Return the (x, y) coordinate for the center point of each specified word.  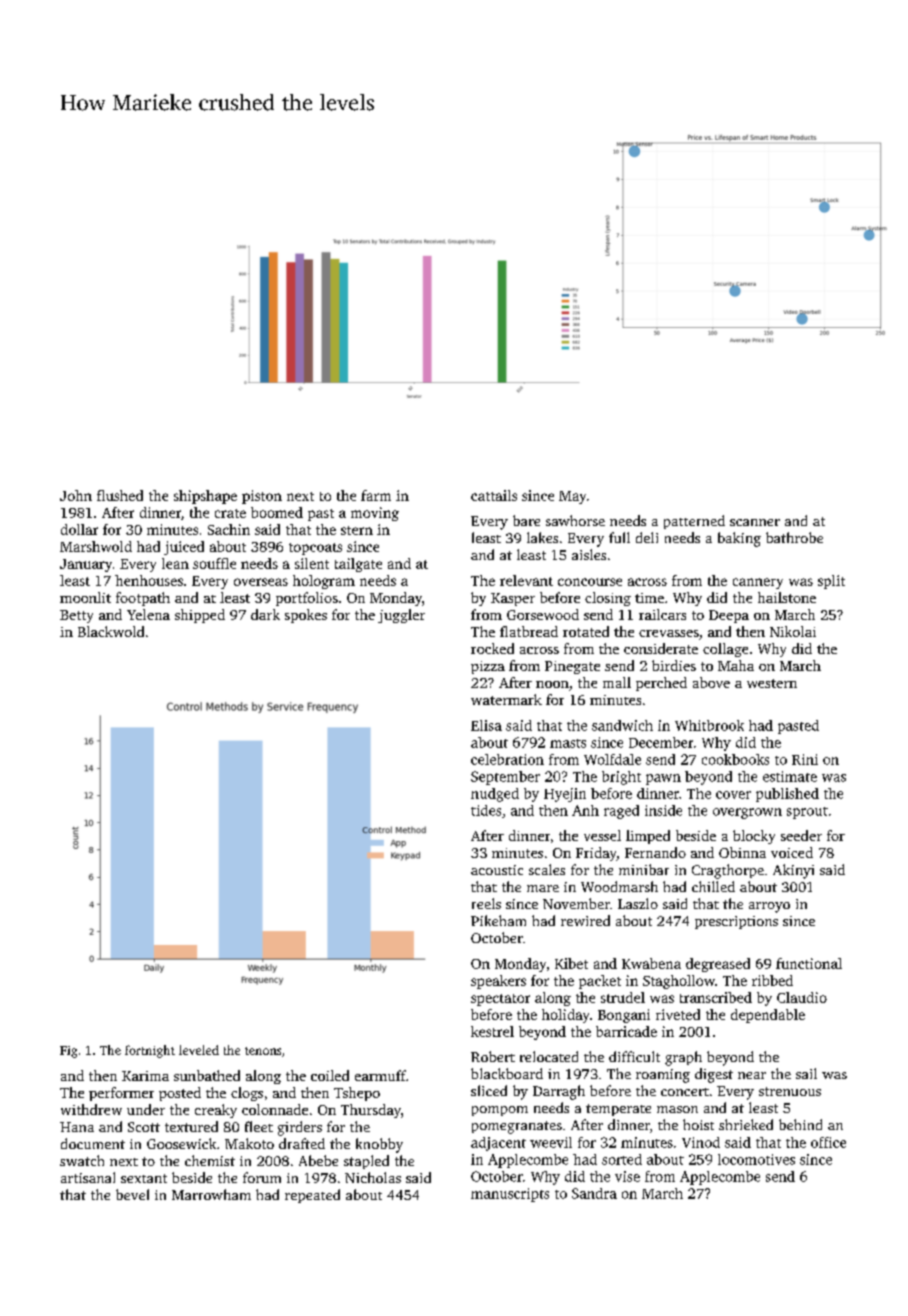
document (93, 1143)
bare (526, 520)
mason (677, 1109)
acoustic (497, 870)
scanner (755, 522)
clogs (247, 1094)
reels (486, 903)
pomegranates (517, 1127)
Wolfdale (612, 759)
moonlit (85, 597)
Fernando (655, 852)
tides (486, 810)
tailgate (358, 565)
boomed (277, 512)
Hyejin (565, 795)
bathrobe (794, 537)
